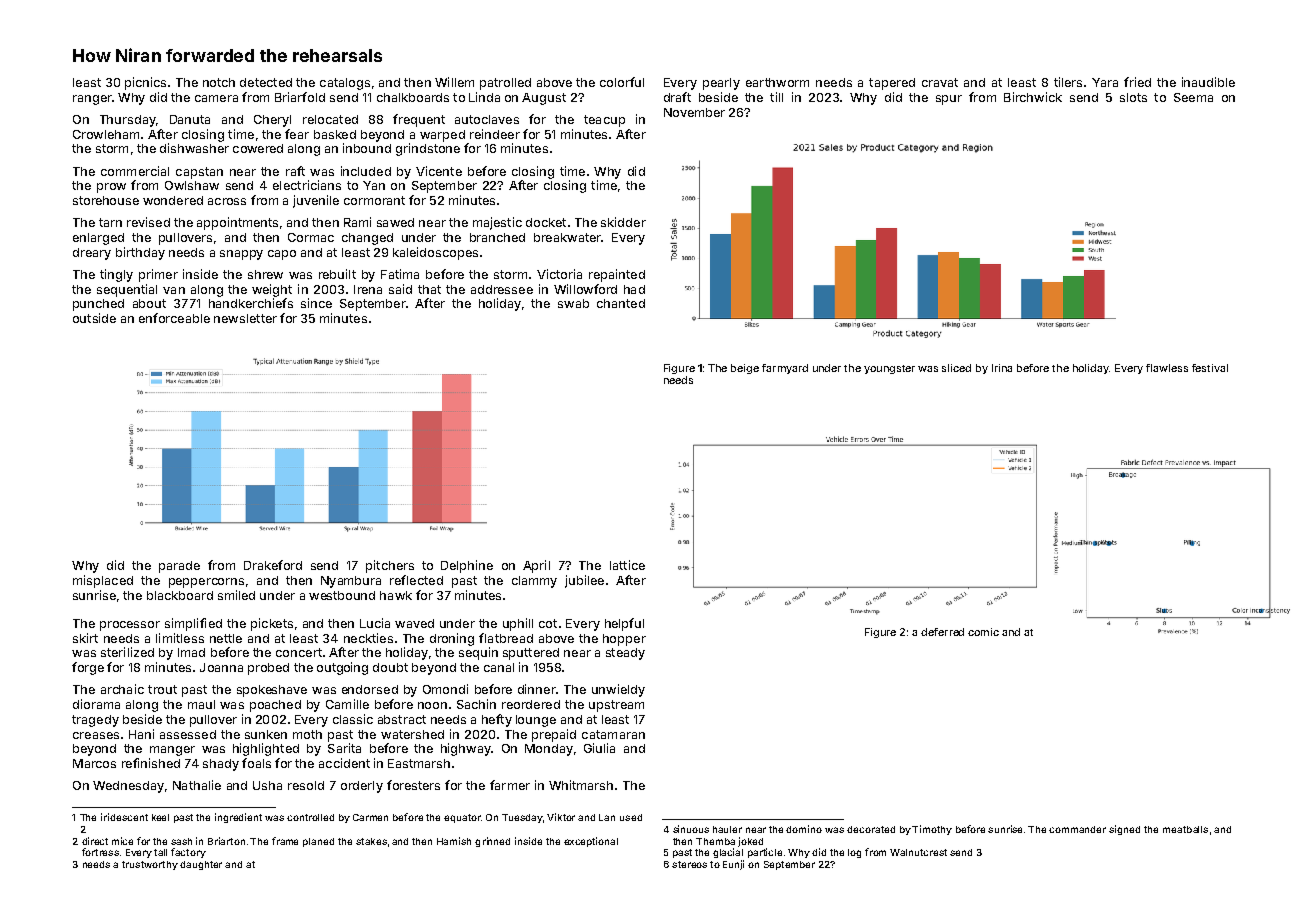 The height and width of the page is (924, 1308). Describe the element at coordinates (777, 82) in the page. I see `earthworm` at that location.
